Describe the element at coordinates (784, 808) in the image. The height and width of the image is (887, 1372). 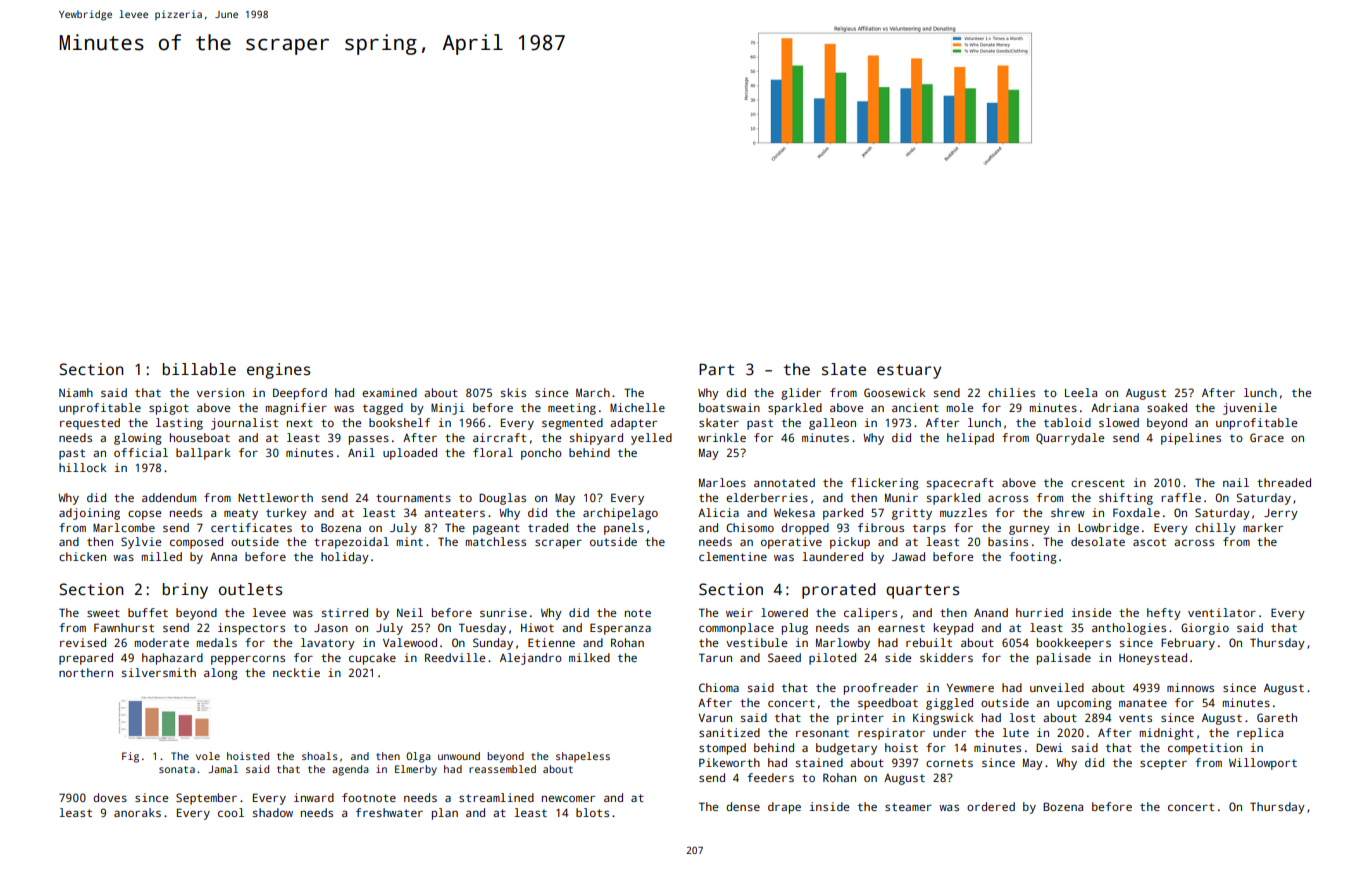
I see `drape` at that location.
